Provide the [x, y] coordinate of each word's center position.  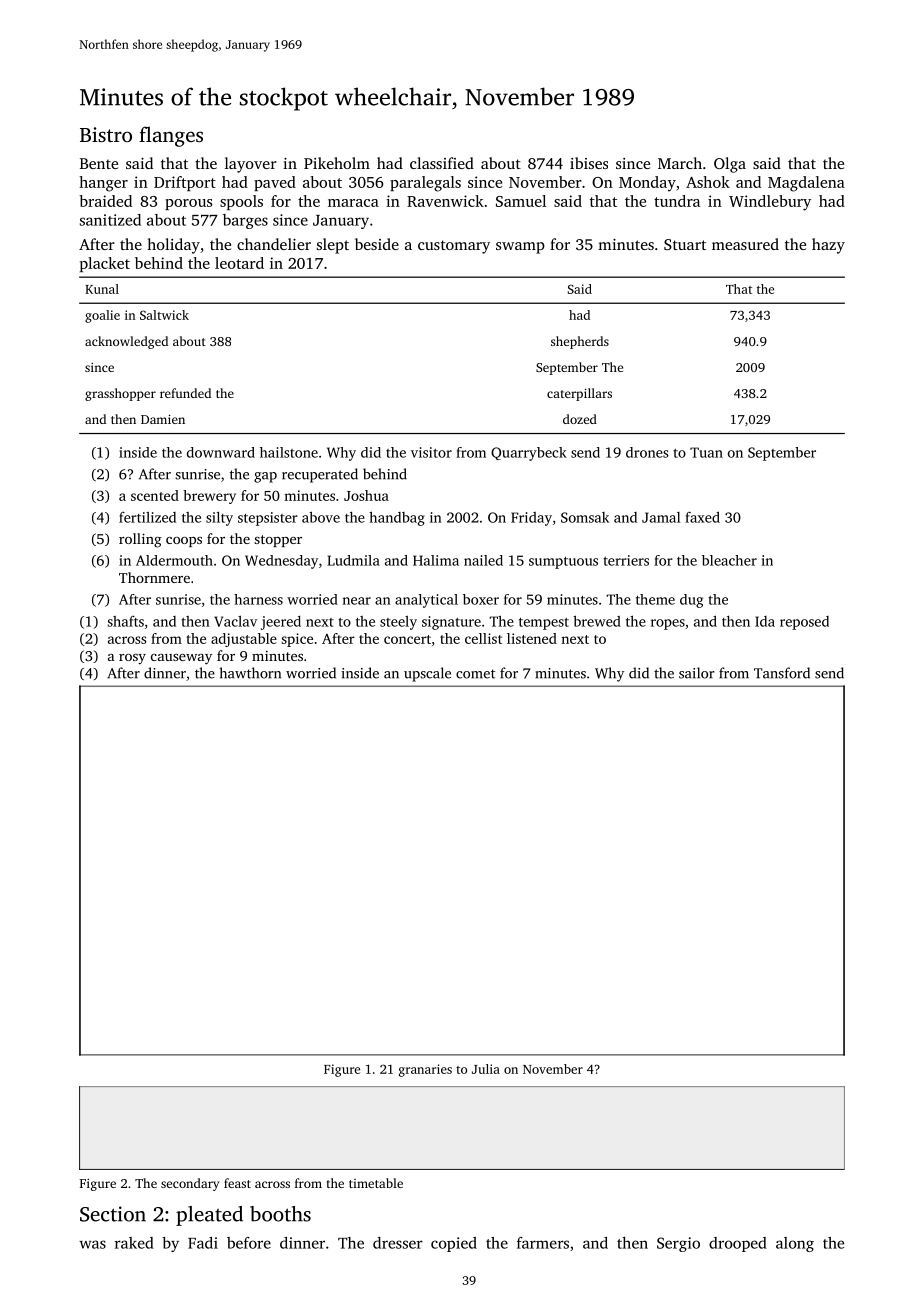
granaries [425, 1070]
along [795, 1244]
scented [155, 495]
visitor [431, 452]
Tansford [782, 673]
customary [454, 247]
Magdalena [806, 184]
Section [113, 1214]
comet [475, 674]
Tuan [706, 452]
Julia [486, 1069]
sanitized [110, 220]
